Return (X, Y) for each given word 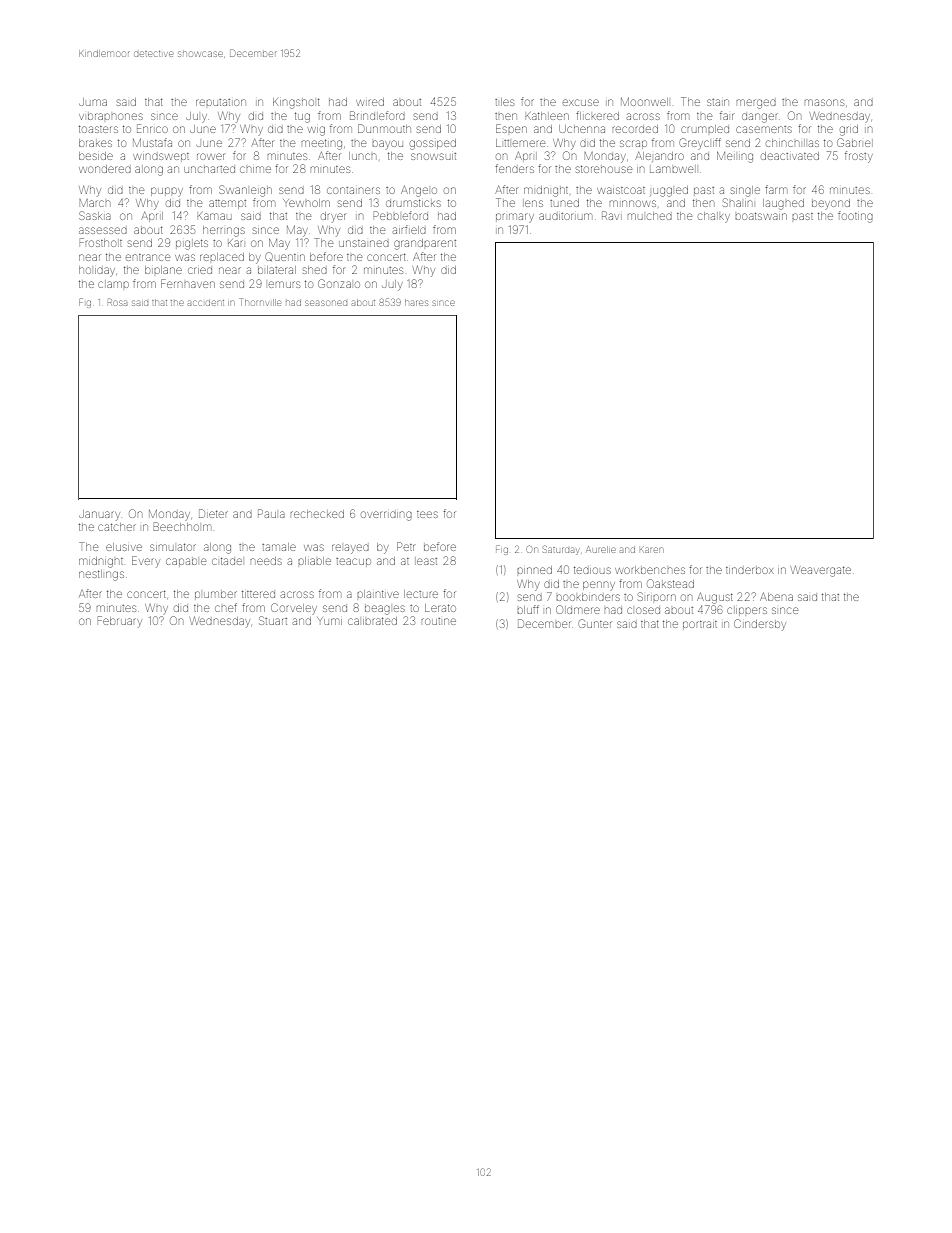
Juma (93, 102)
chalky (714, 216)
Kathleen (547, 116)
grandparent (425, 244)
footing (855, 217)
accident (206, 303)
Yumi (329, 621)
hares (416, 303)
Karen (651, 549)
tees (427, 514)
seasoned (326, 303)
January (99, 515)
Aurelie (600, 549)
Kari (235, 243)
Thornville (260, 302)
